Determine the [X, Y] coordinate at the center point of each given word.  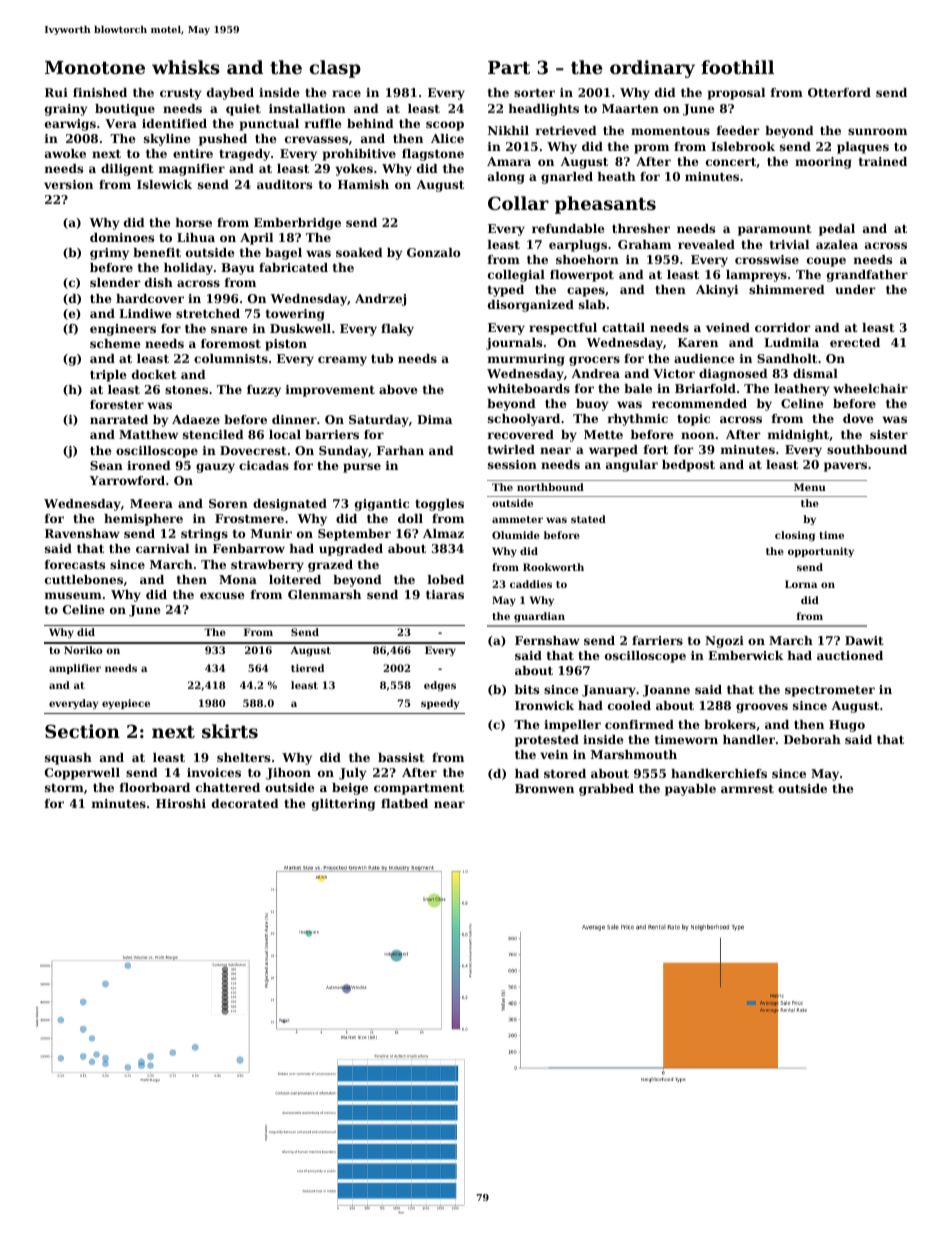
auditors [284, 184]
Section [82, 731]
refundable [568, 228]
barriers [332, 434]
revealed [706, 244]
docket [154, 374]
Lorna [801, 584]
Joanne [666, 691]
